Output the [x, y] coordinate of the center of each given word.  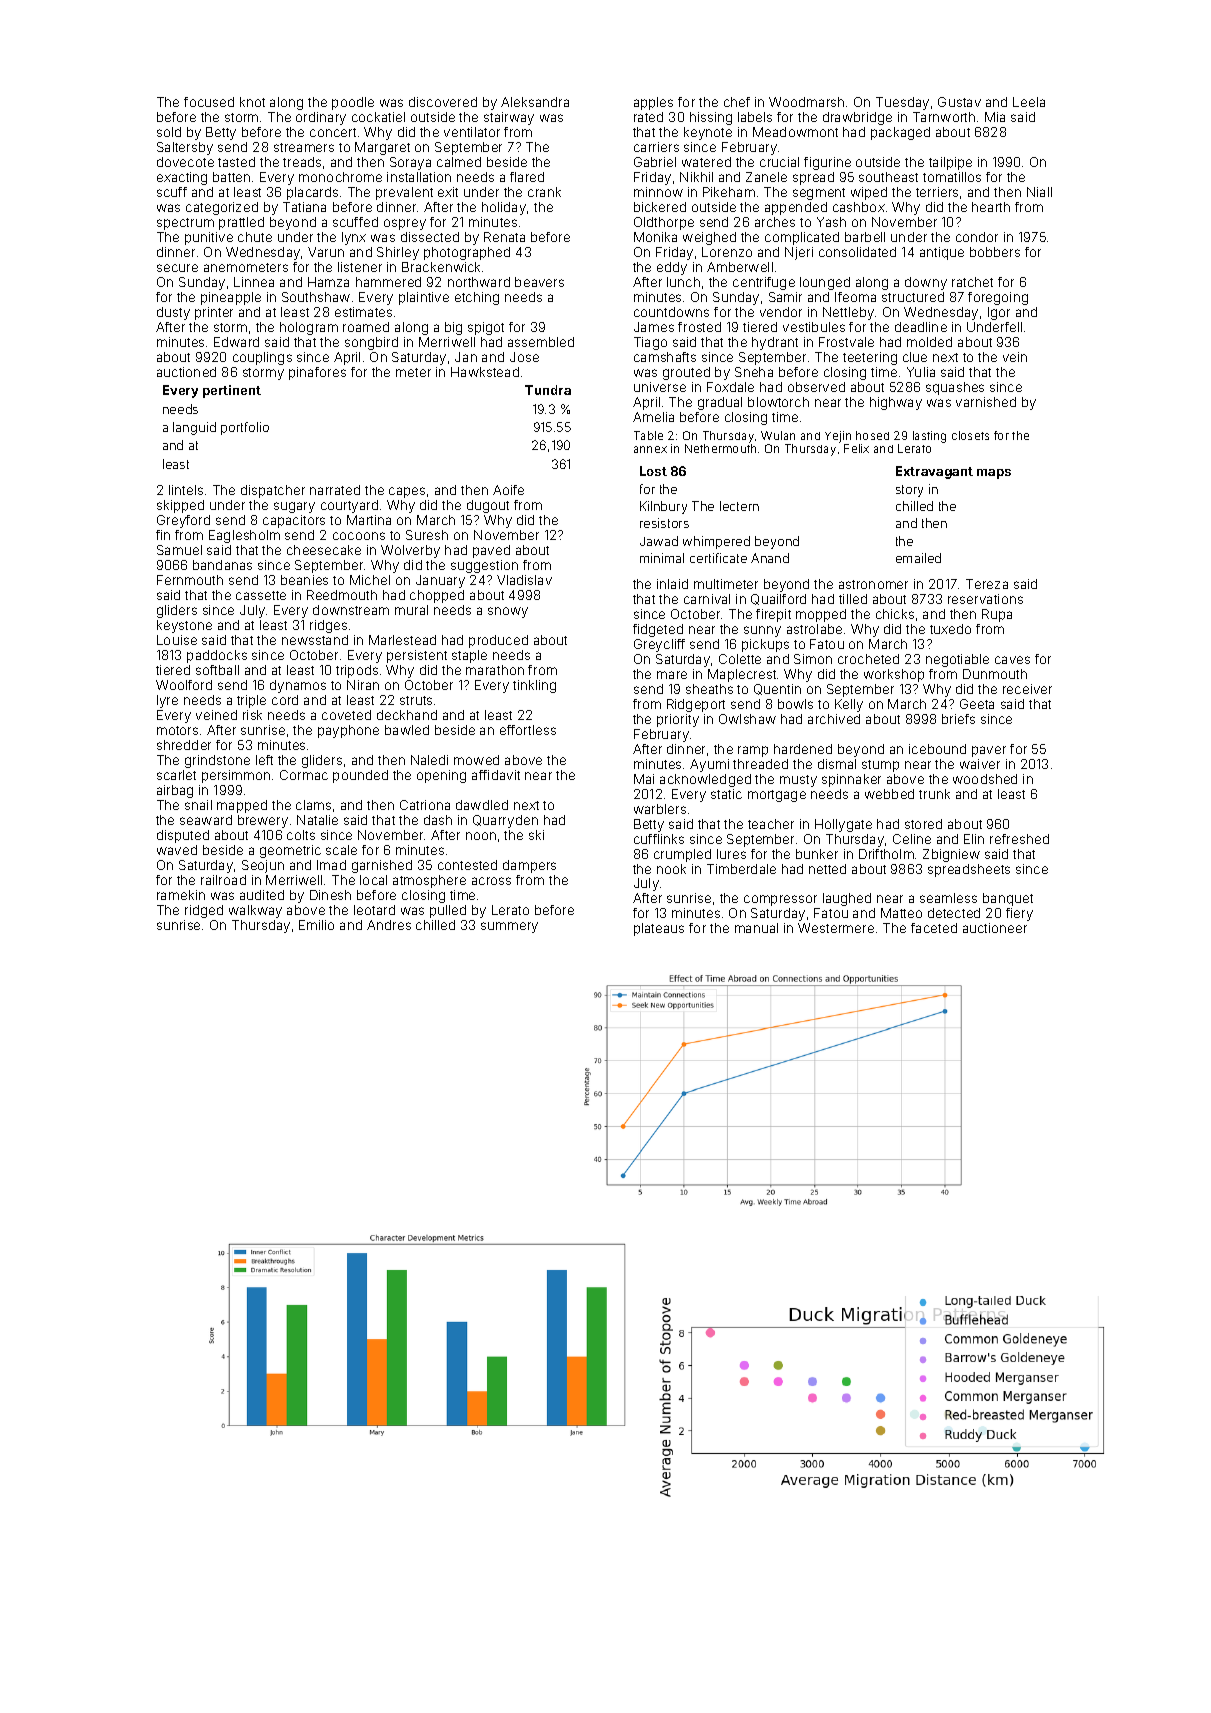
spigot [486, 328]
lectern [739, 506]
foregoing [998, 298]
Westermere [836, 928]
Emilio [316, 925]
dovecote [185, 162]
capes [407, 492]
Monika [655, 237]
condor [977, 237]
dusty [173, 313]
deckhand [407, 715]
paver [989, 751]
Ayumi [709, 765]
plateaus [659, 929]
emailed [918, 558]
